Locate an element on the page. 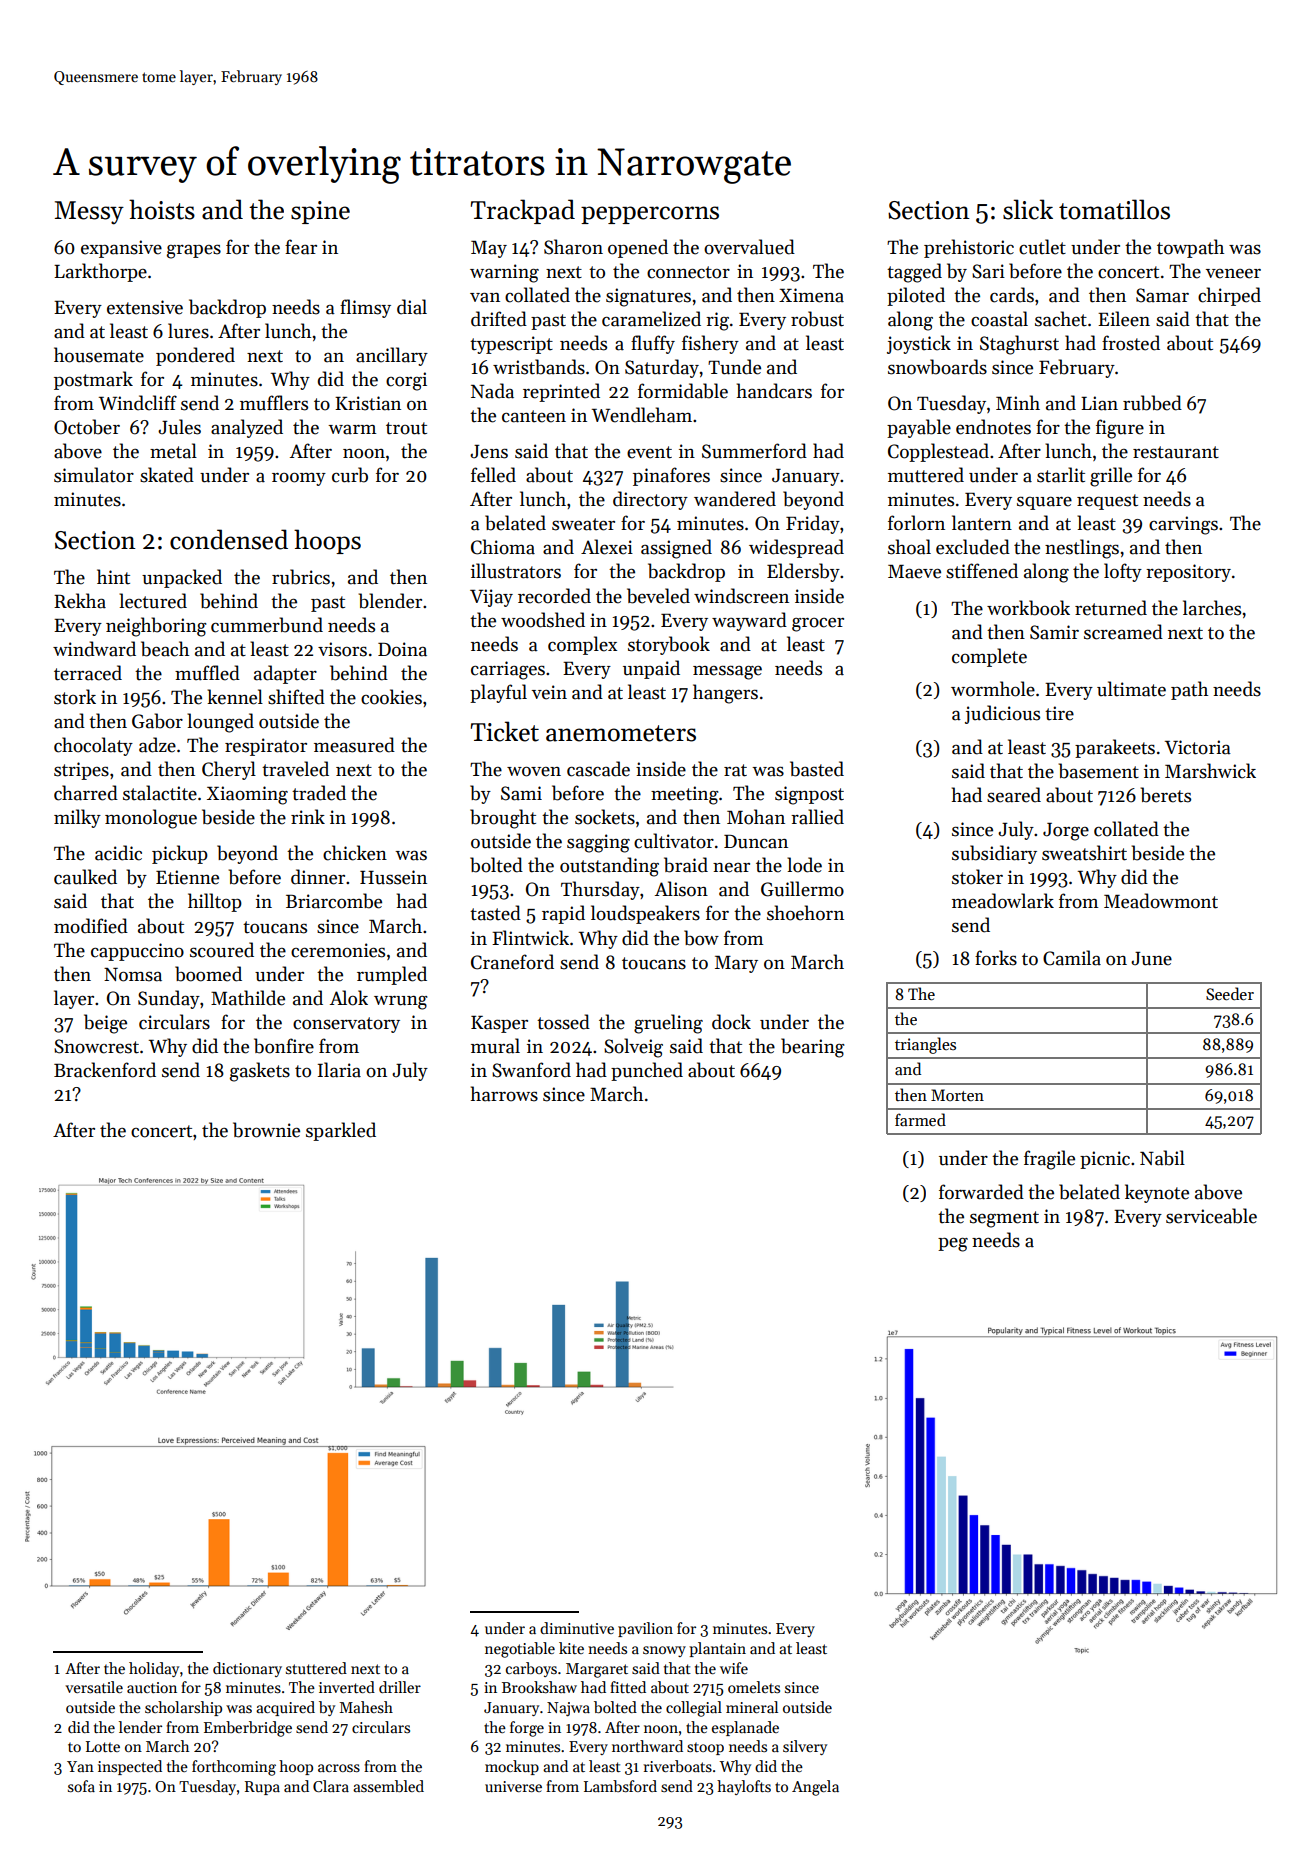 The image size is (1315, 1860). silvery is located at coordinates (805, 1747).
